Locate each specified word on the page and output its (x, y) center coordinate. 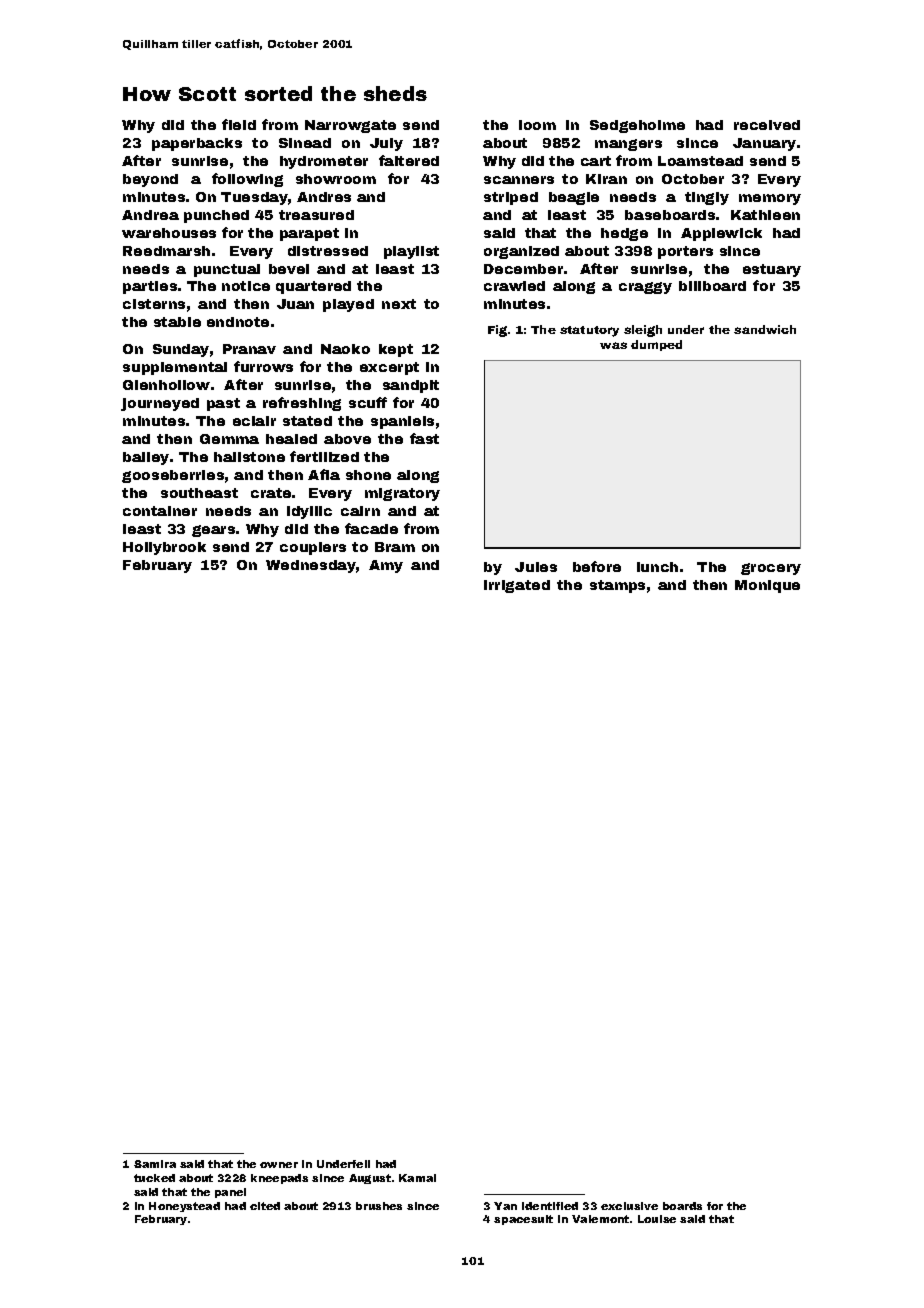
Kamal (417, 1178)
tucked (154, 1178)
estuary (772, 270)
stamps (617, 586)
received (767, 125)
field (239, 124)
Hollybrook (164, 548)
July (386, 144)
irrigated (517, 586)
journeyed (160, 404)
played (348, 305)
